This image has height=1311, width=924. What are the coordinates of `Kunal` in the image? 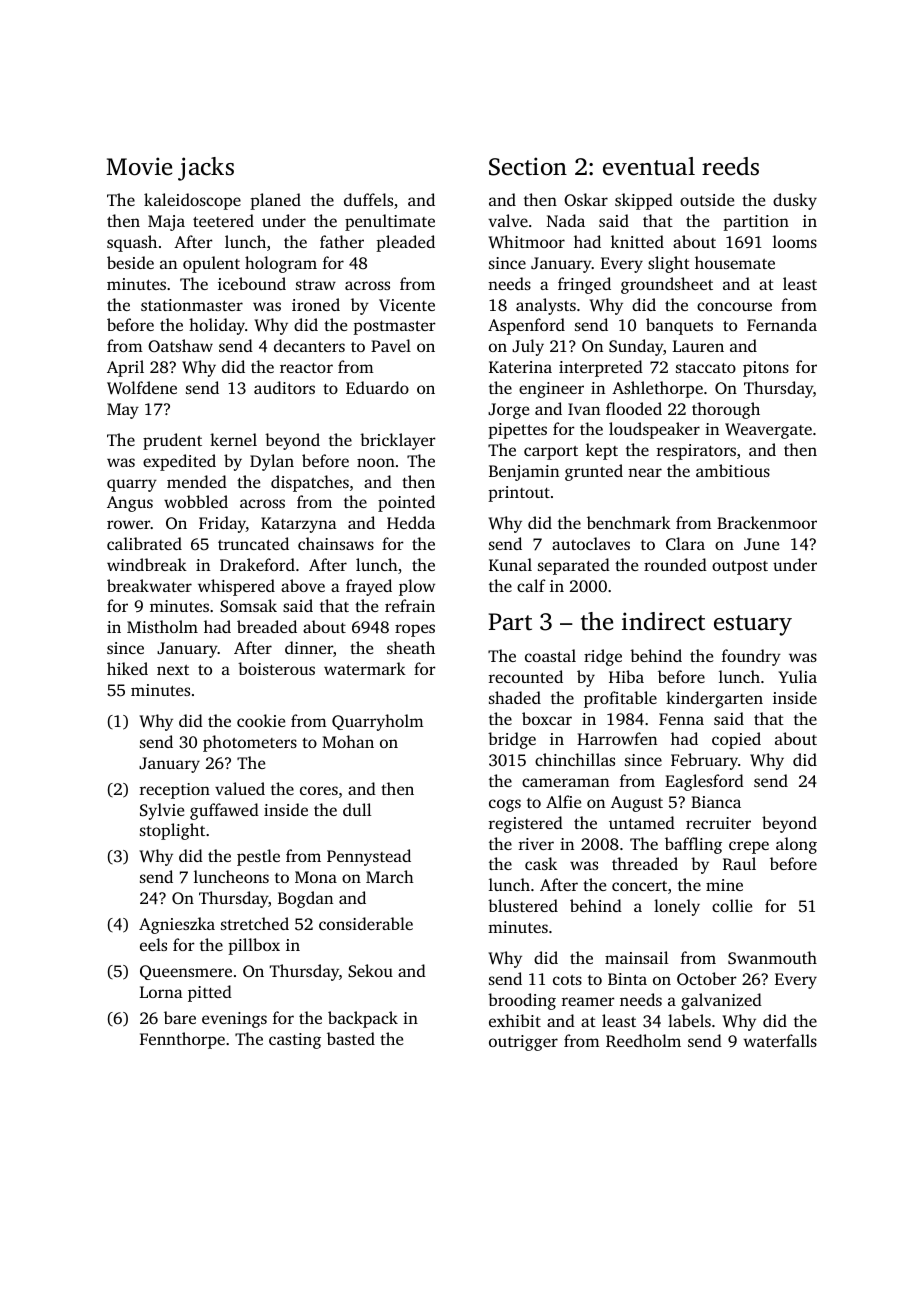 It's located at (510, 564).
